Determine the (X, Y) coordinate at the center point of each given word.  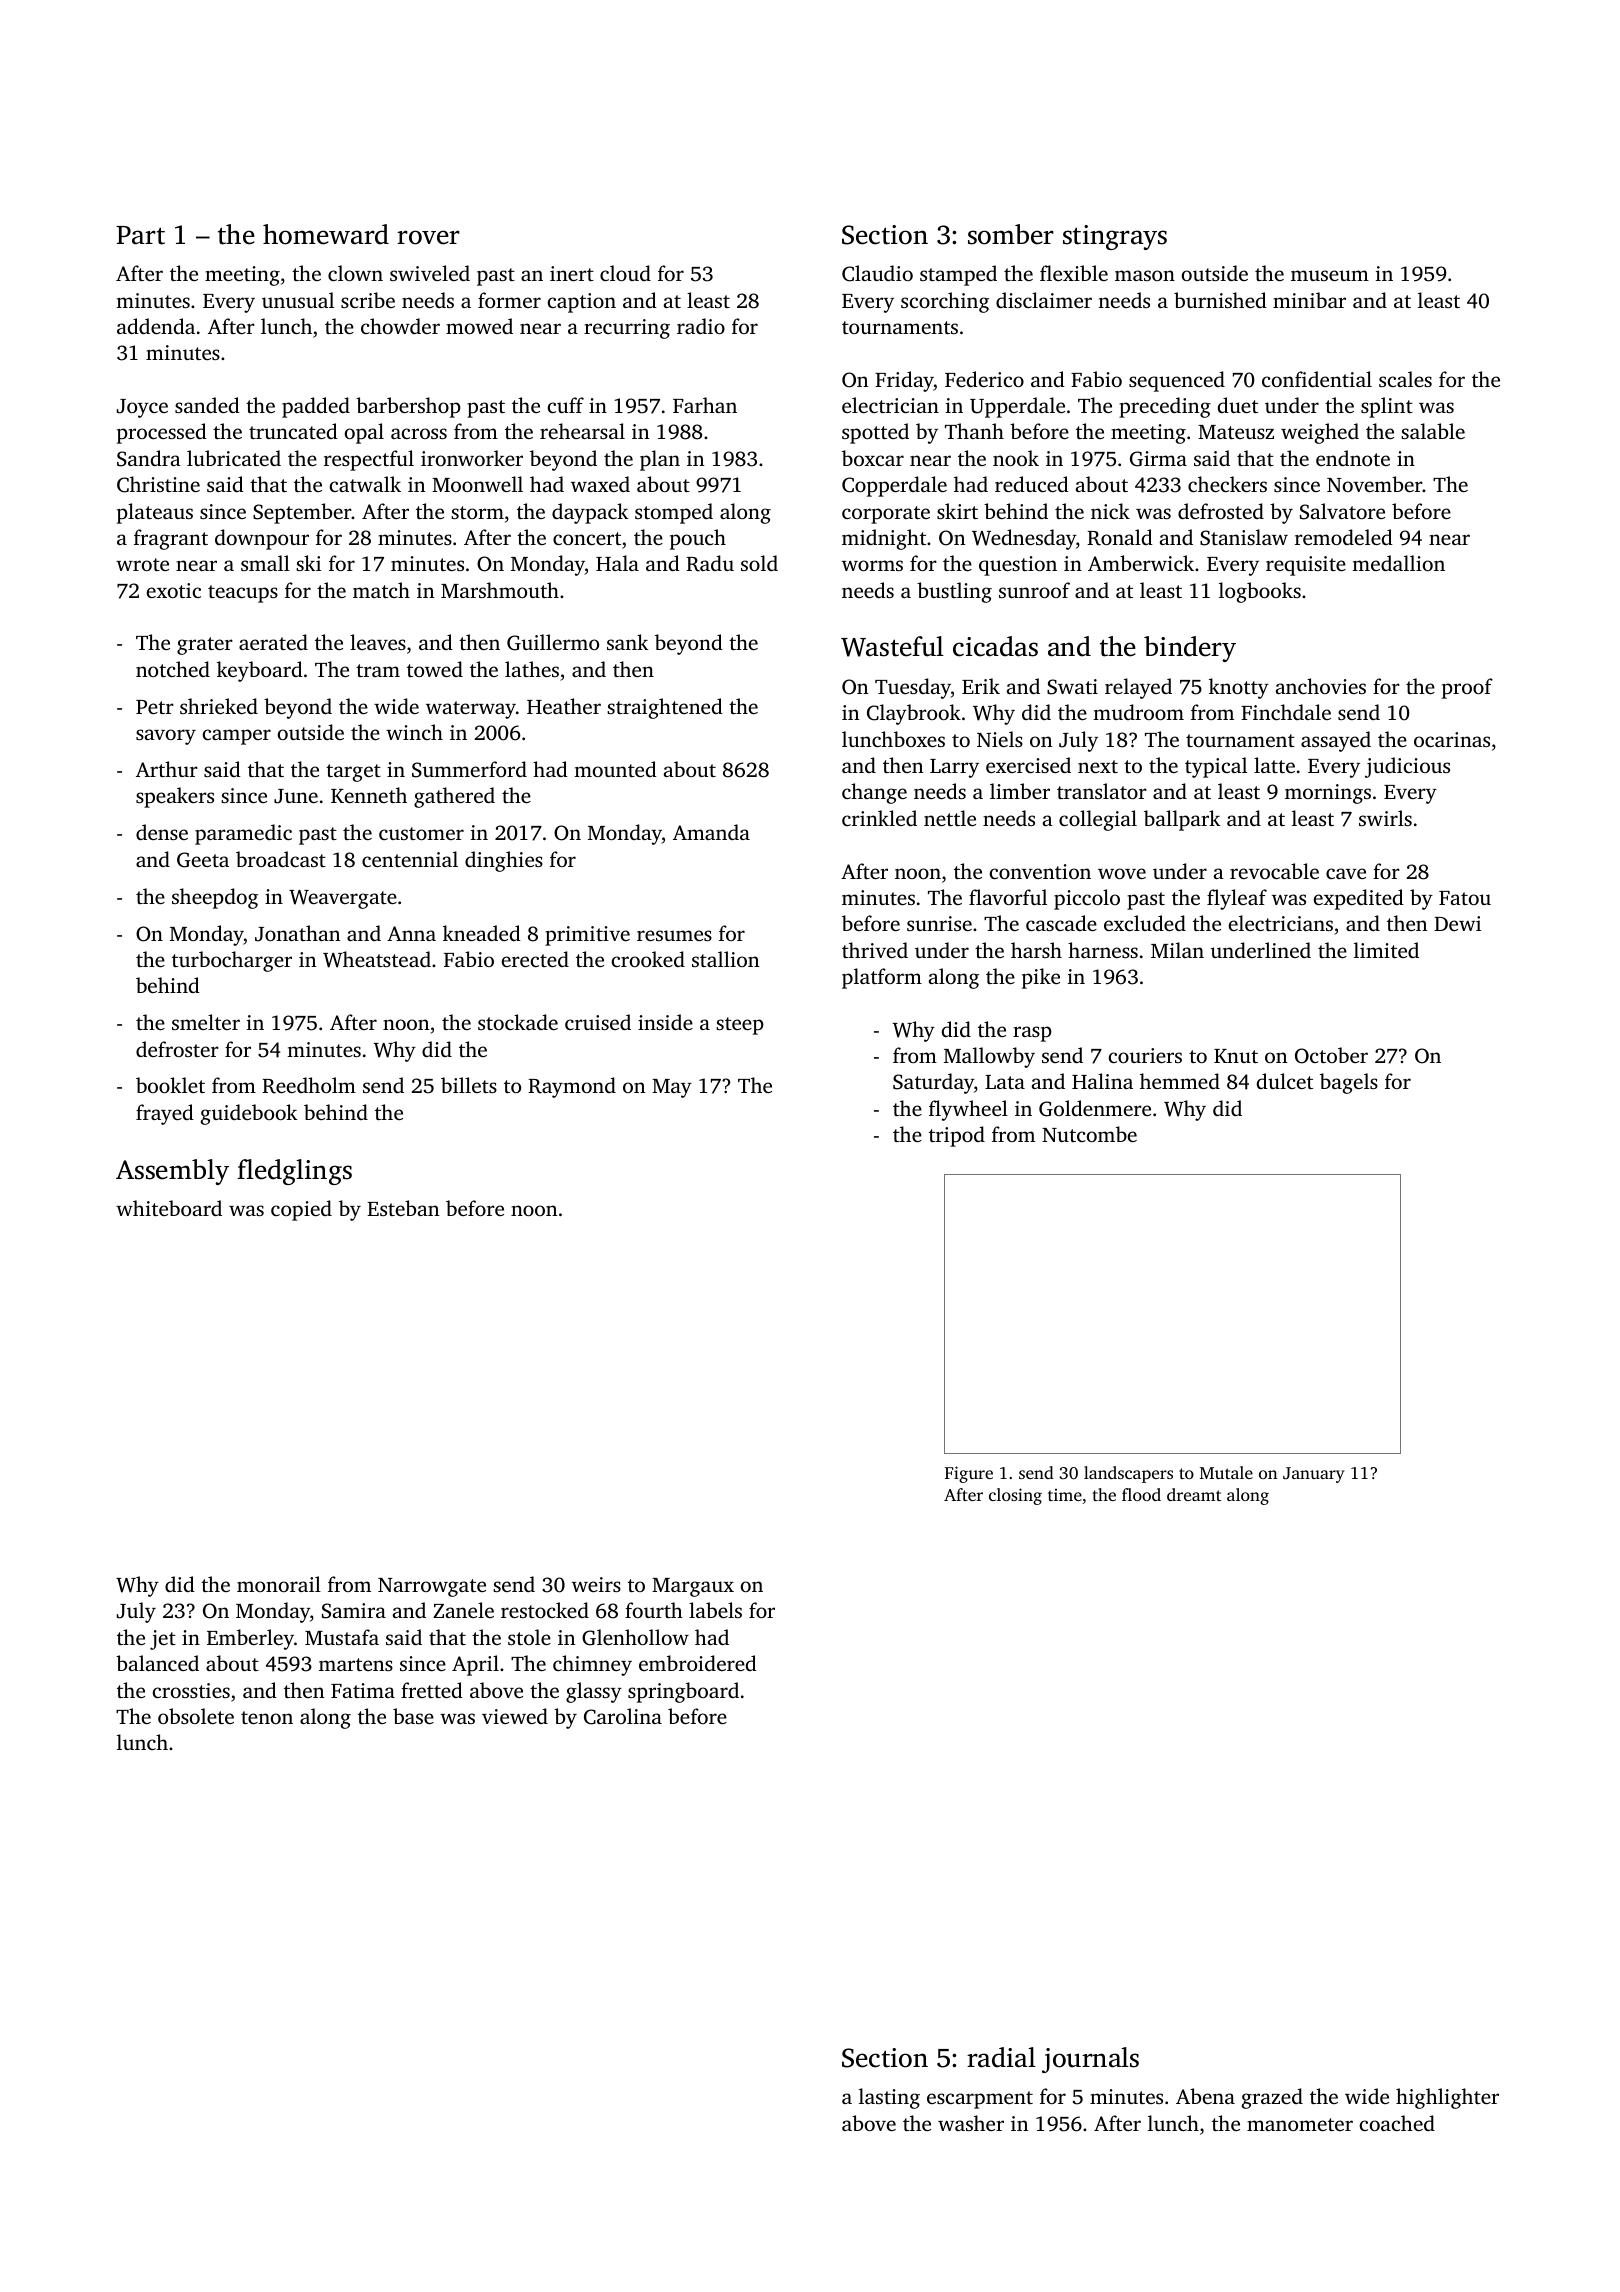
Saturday (933, 1083)
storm (477, 512)
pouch (698, 539)
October (1331, 1055)
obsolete (196, 1716)
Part (140, 235)
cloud (625, 273)
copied (301, 1210)
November (1375, 484)
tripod (957, 1136)
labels (715, 1610)
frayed (165, 1114)
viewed (515, 1716)
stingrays (1115, 237)
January (1314, 1475)
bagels (1349, 1083)
